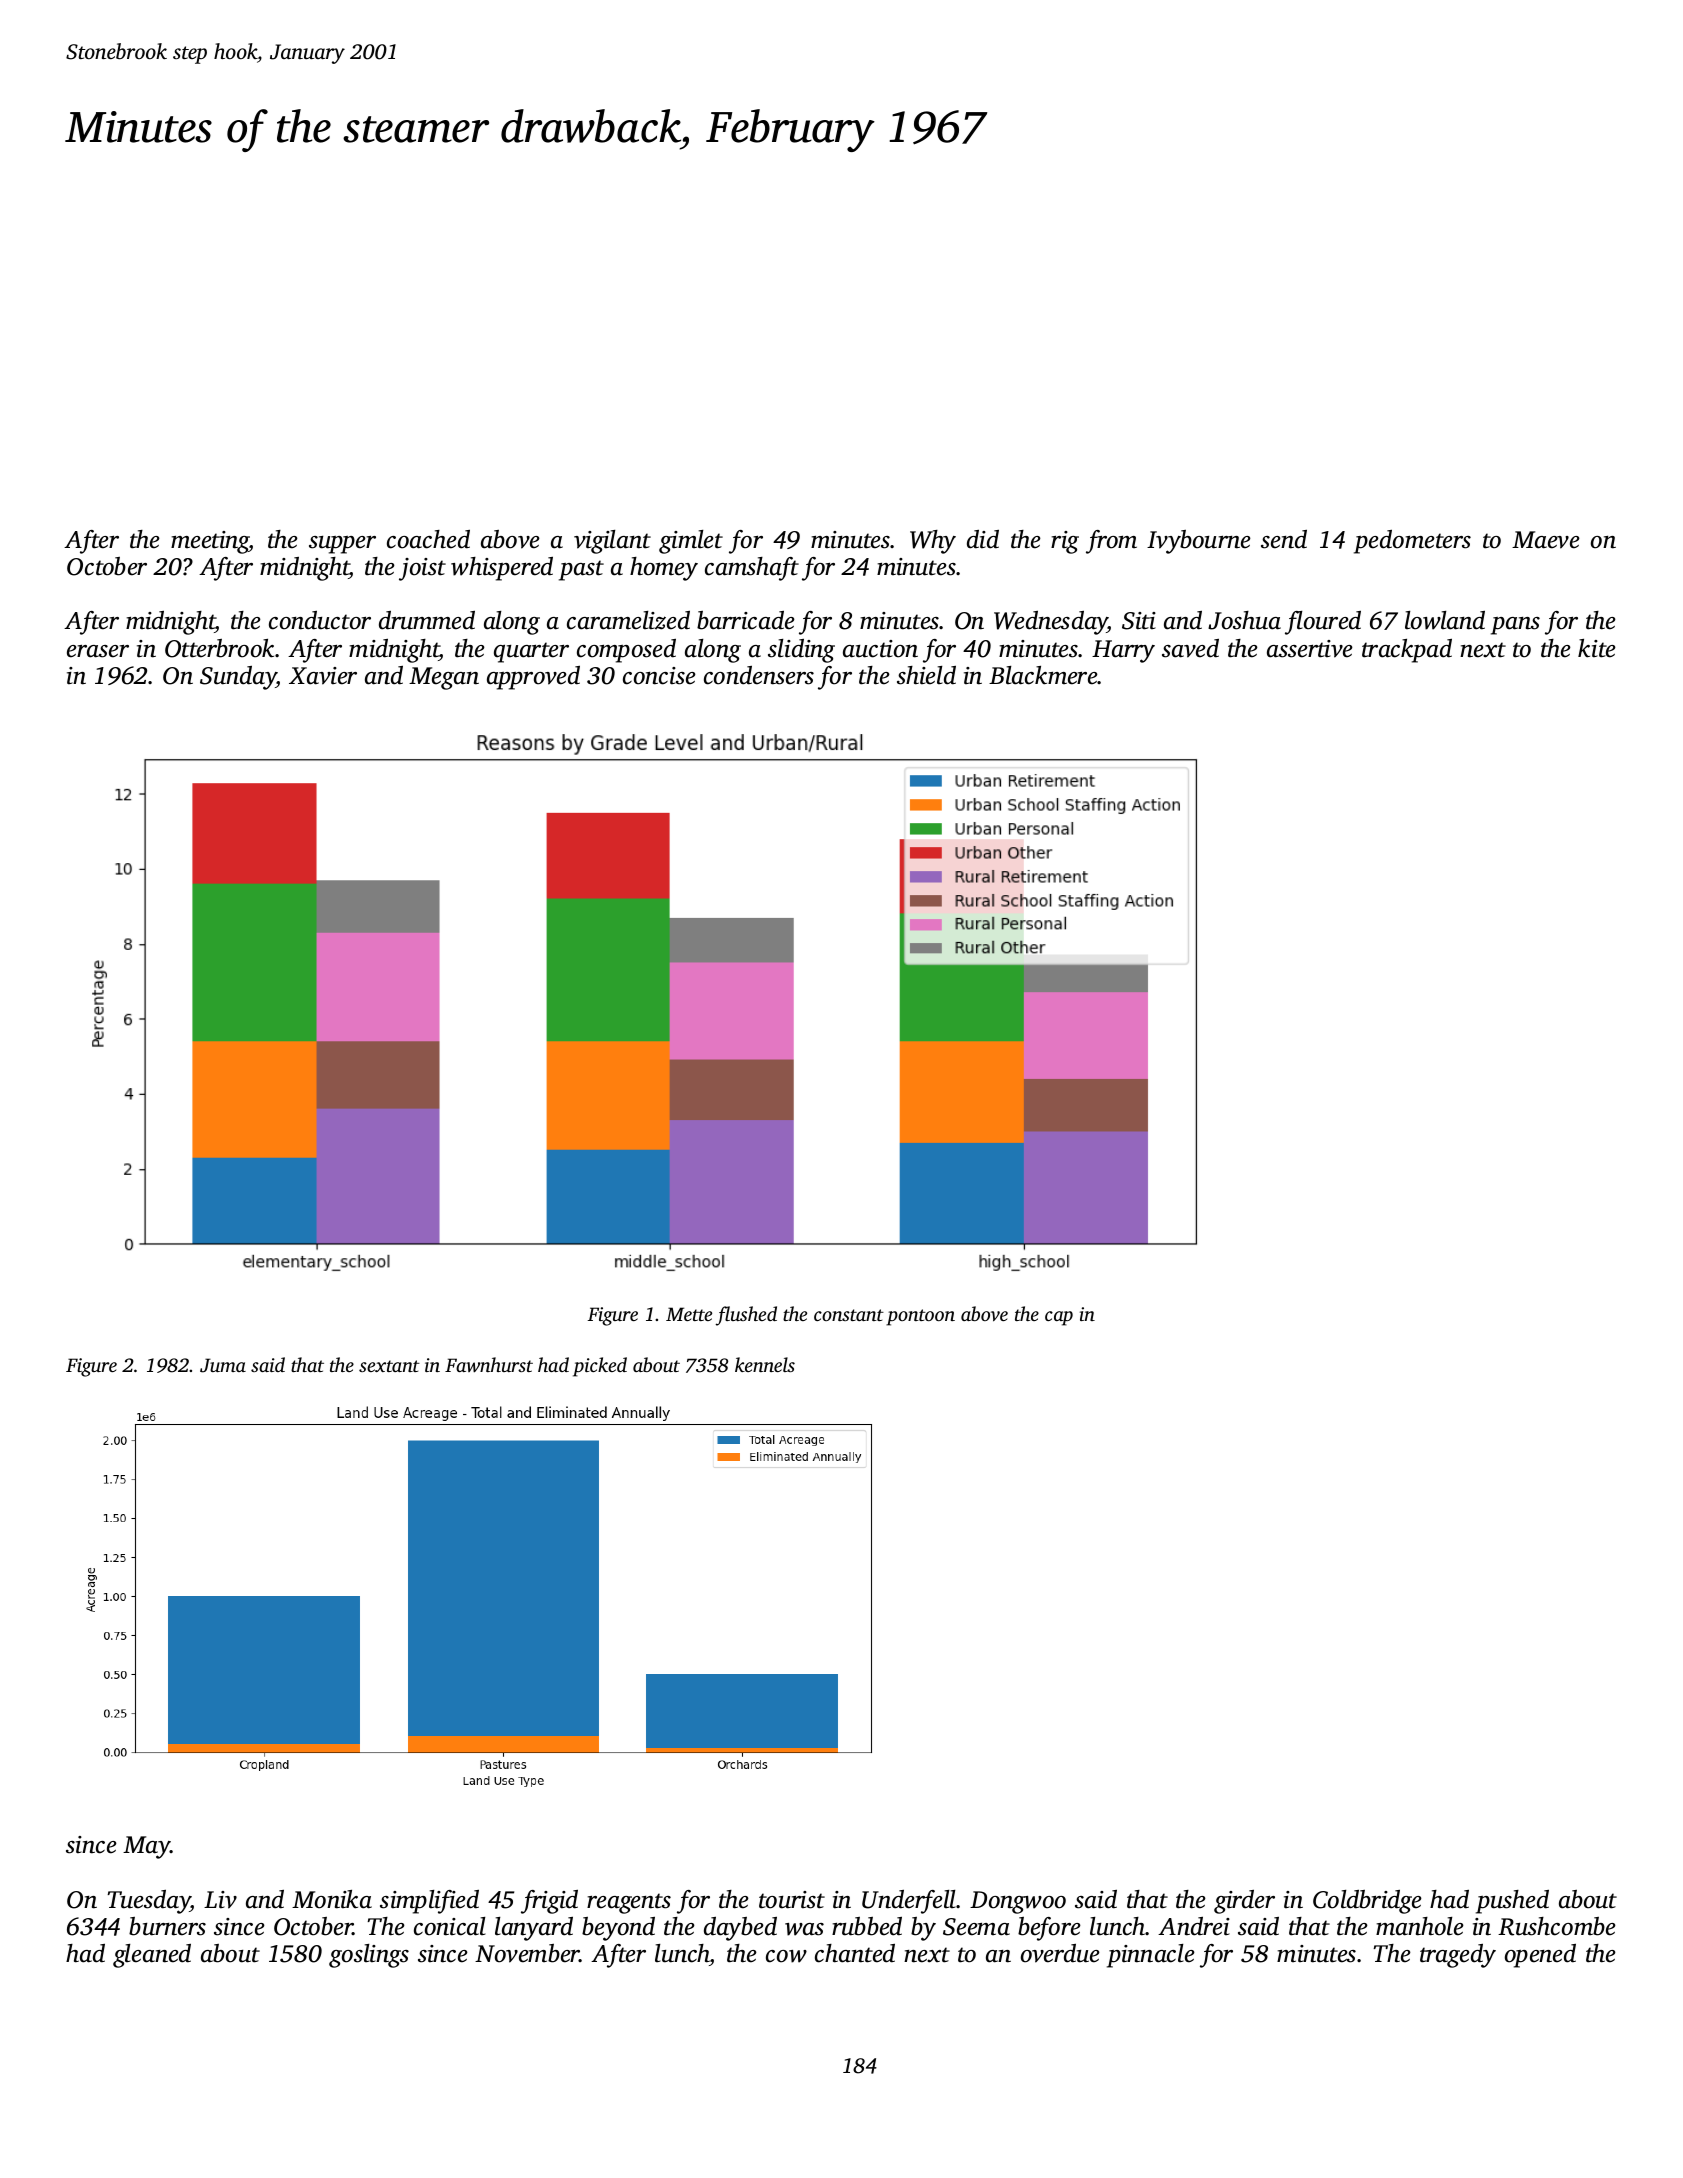 The width and height of the image is (1683, 2178). What do you see at coordinates (1412, 542) in the image?
I see `pedometers` at bounding box center [1412, 542].
